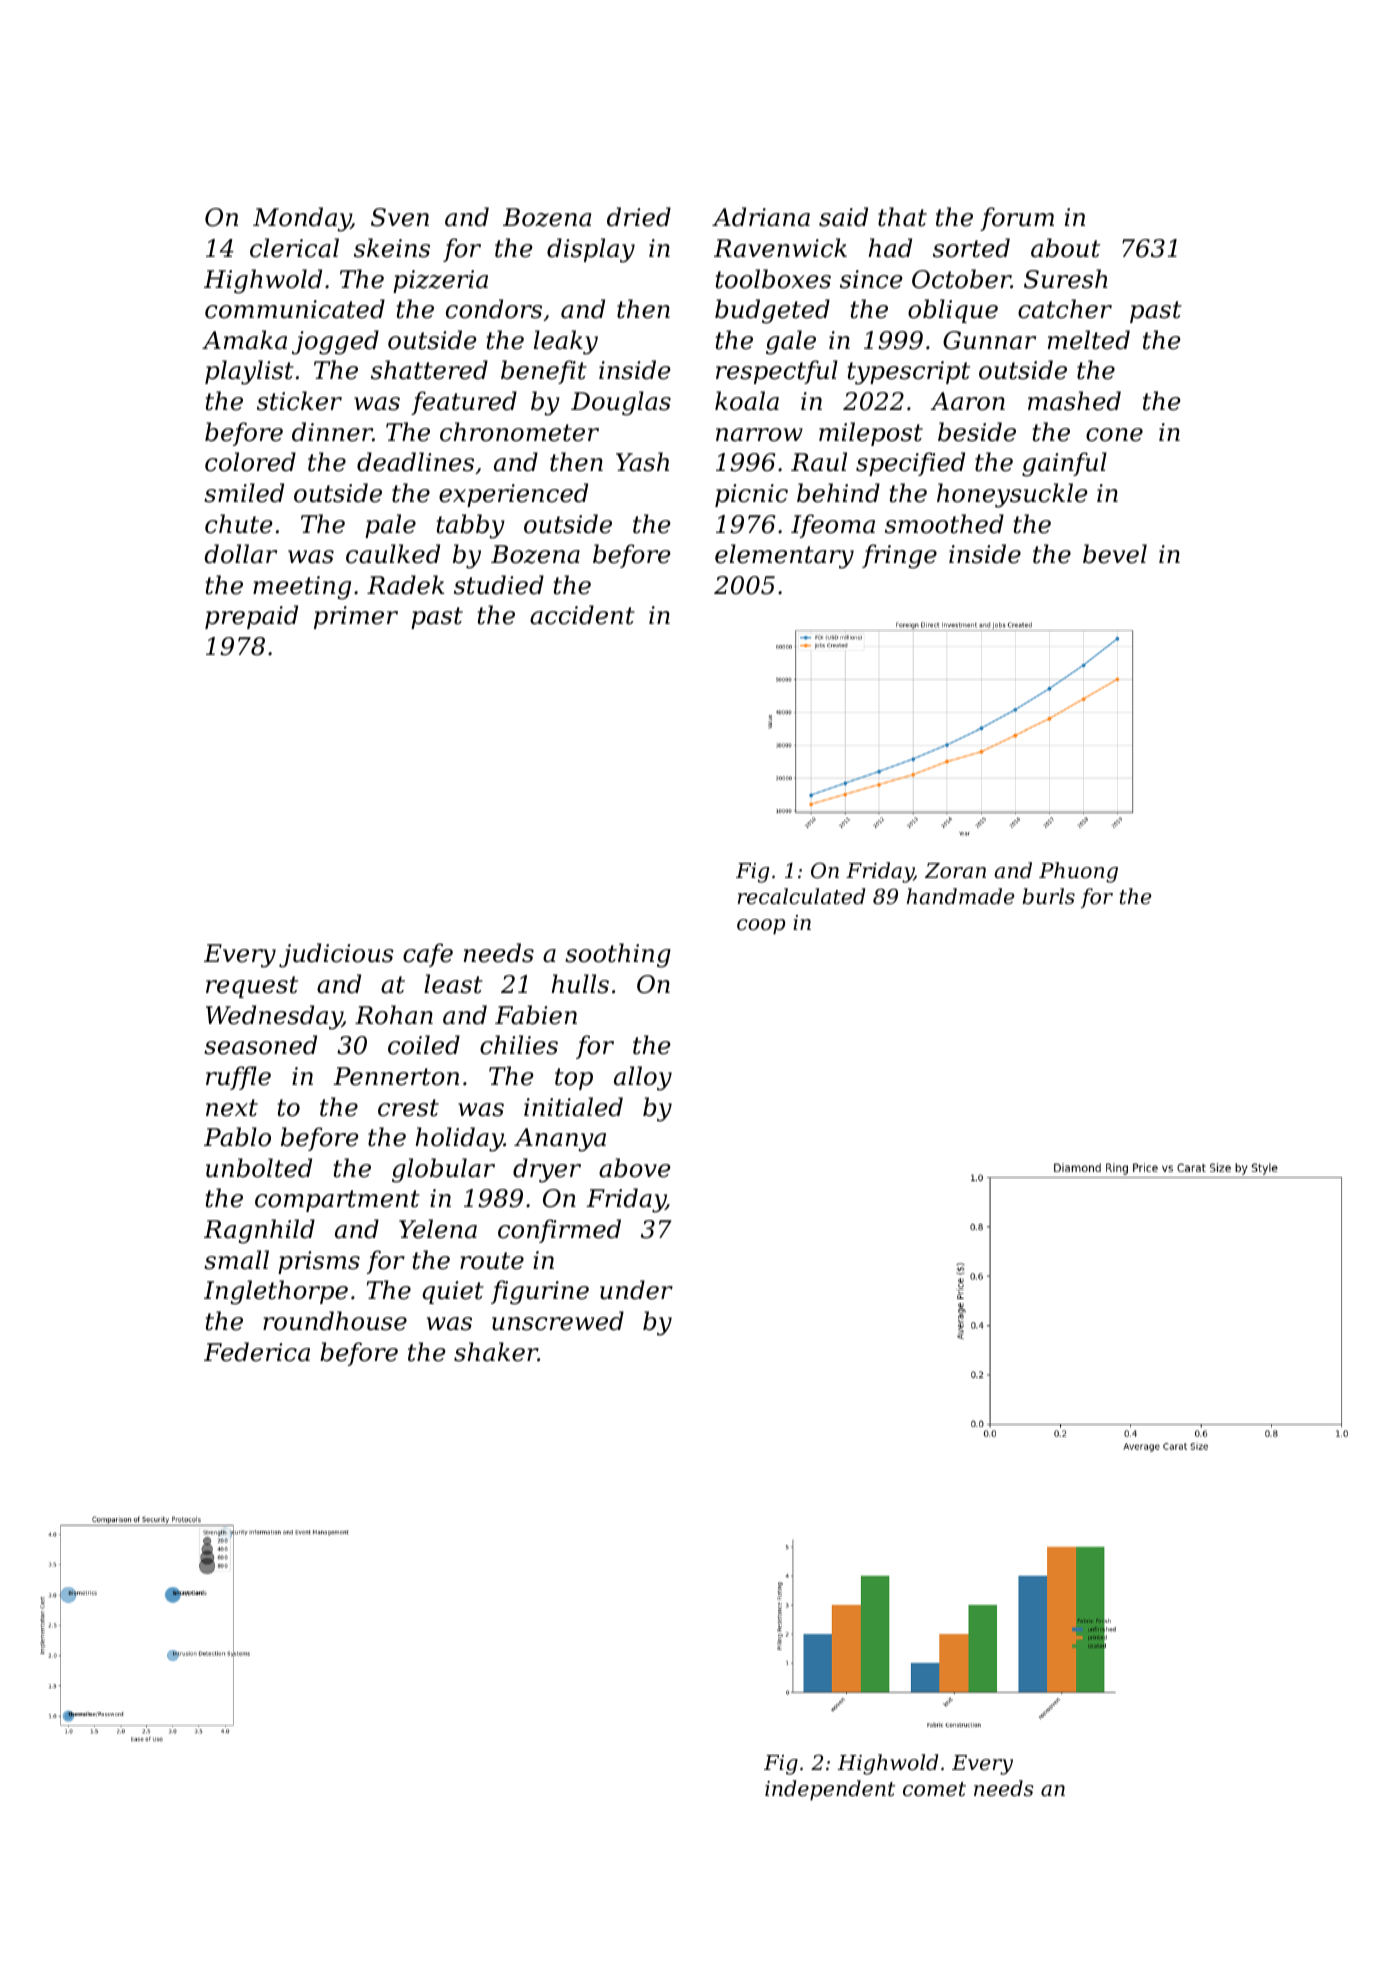 This page has width=1386, height=1969. What do you see at coordinates (635, 1168) in the page?
I see `above` at bounding box center [635, 1168].
